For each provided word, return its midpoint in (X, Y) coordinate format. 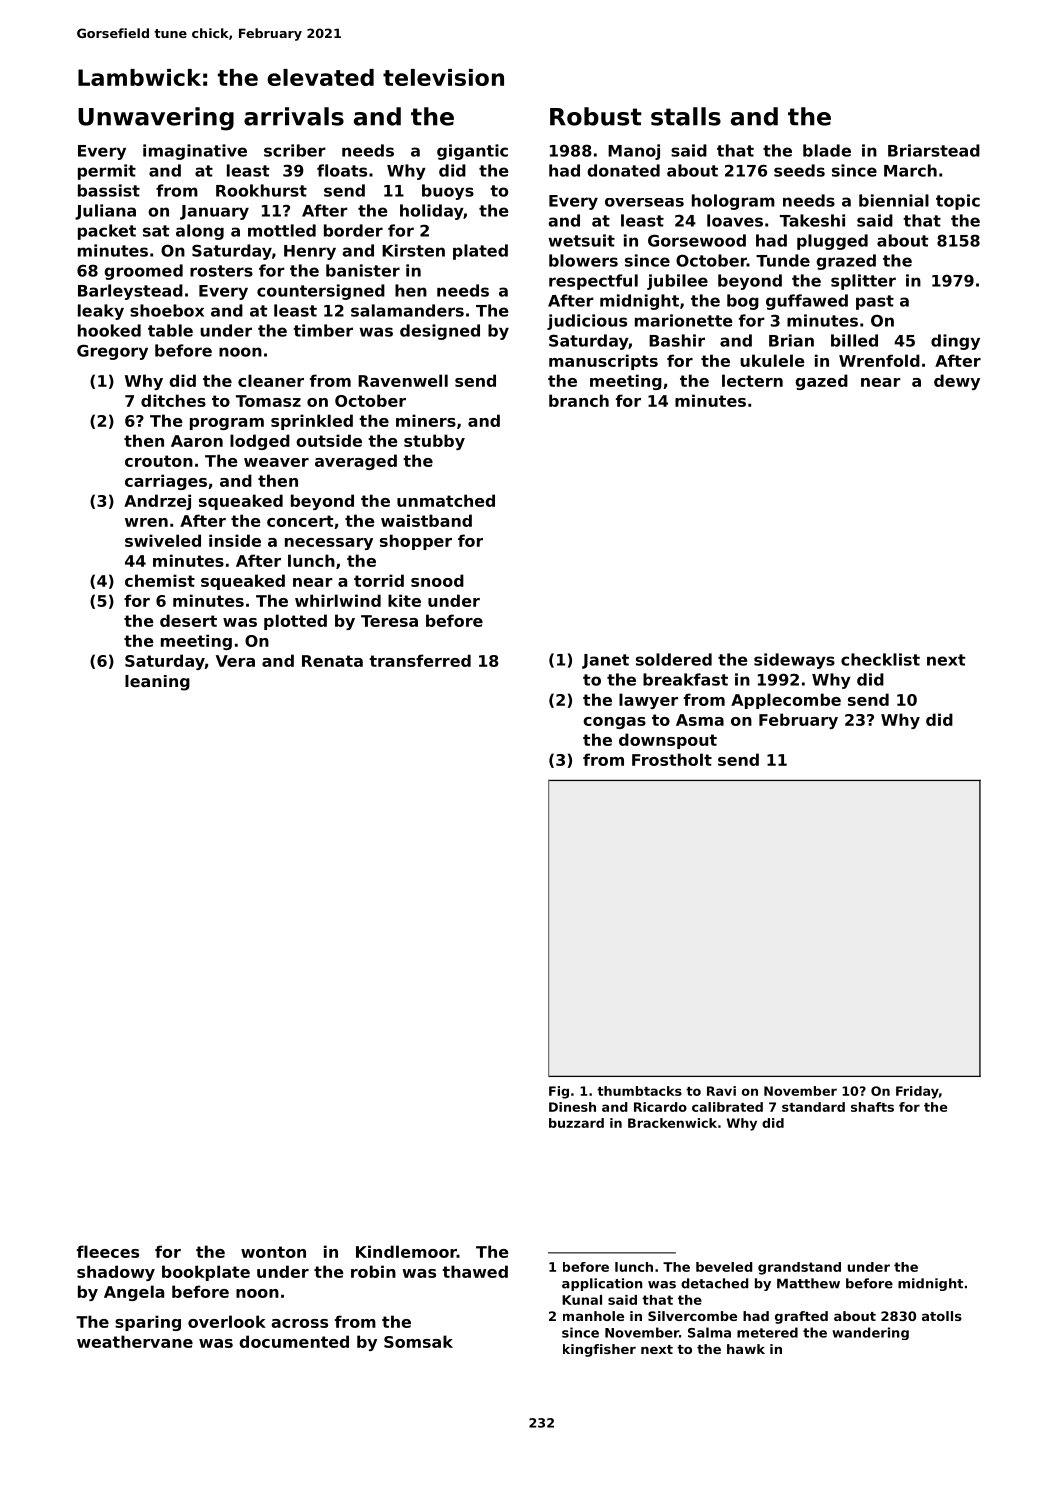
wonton (273, 1252)
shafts (872, 1107)
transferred (420, 660)
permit (107, 172)
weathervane (135, 1341)
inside (235, 540)
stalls (686, 116)
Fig (559, 1092)
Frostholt (672, 759)
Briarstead (934, 150)
